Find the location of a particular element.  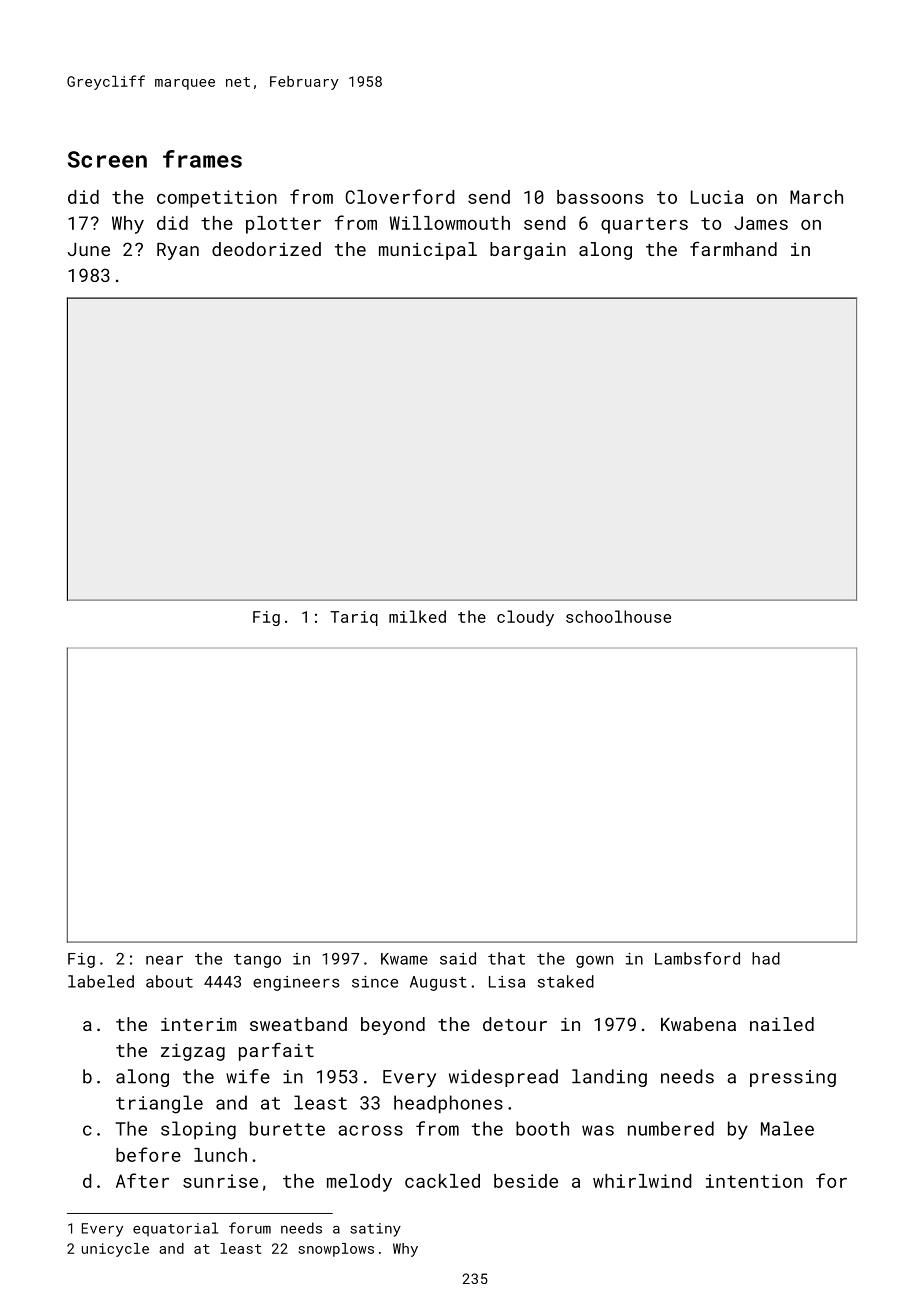

lunch is located at coordinates (220, 1155).
